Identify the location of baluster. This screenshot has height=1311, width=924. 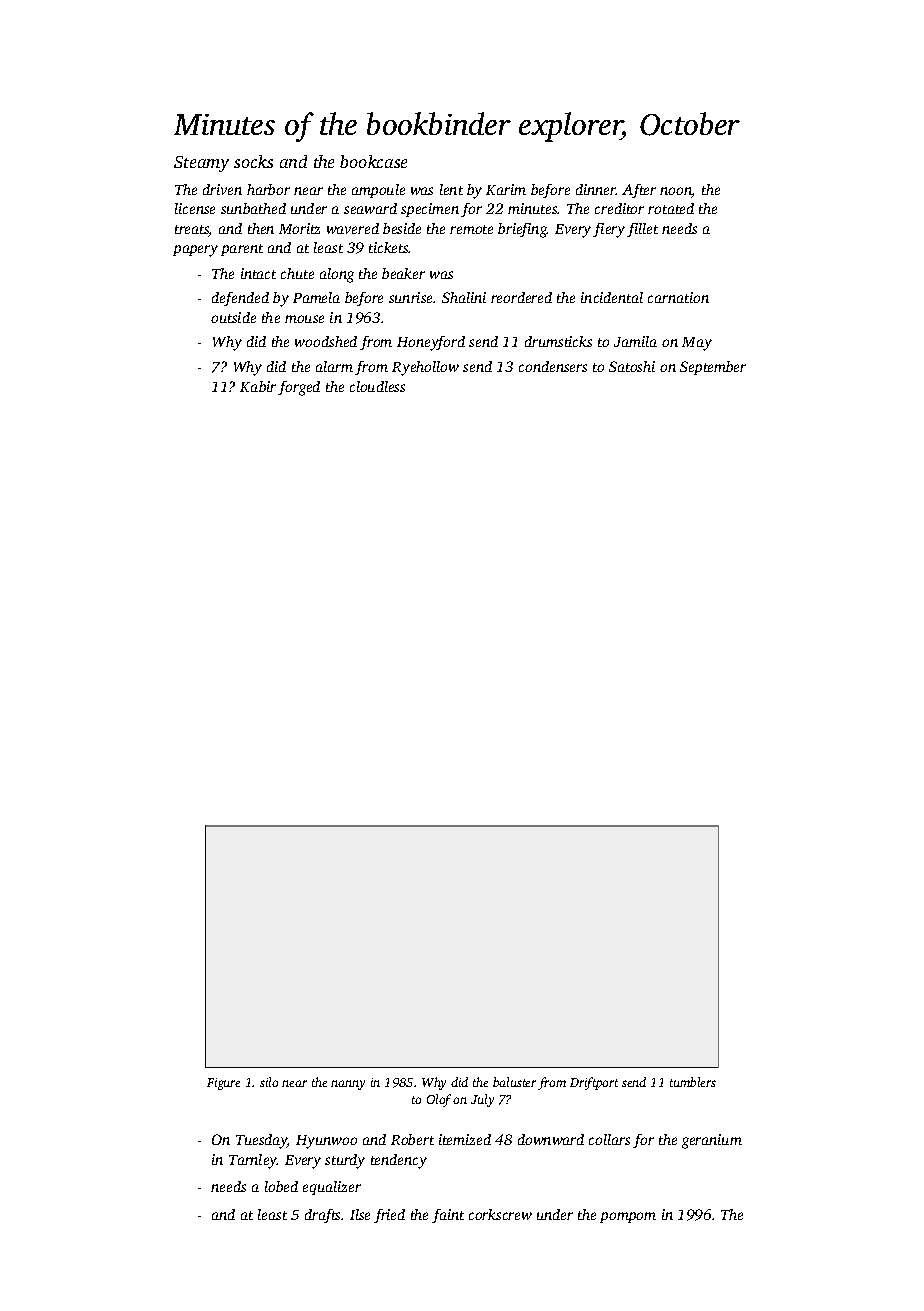
(514, 1082).
